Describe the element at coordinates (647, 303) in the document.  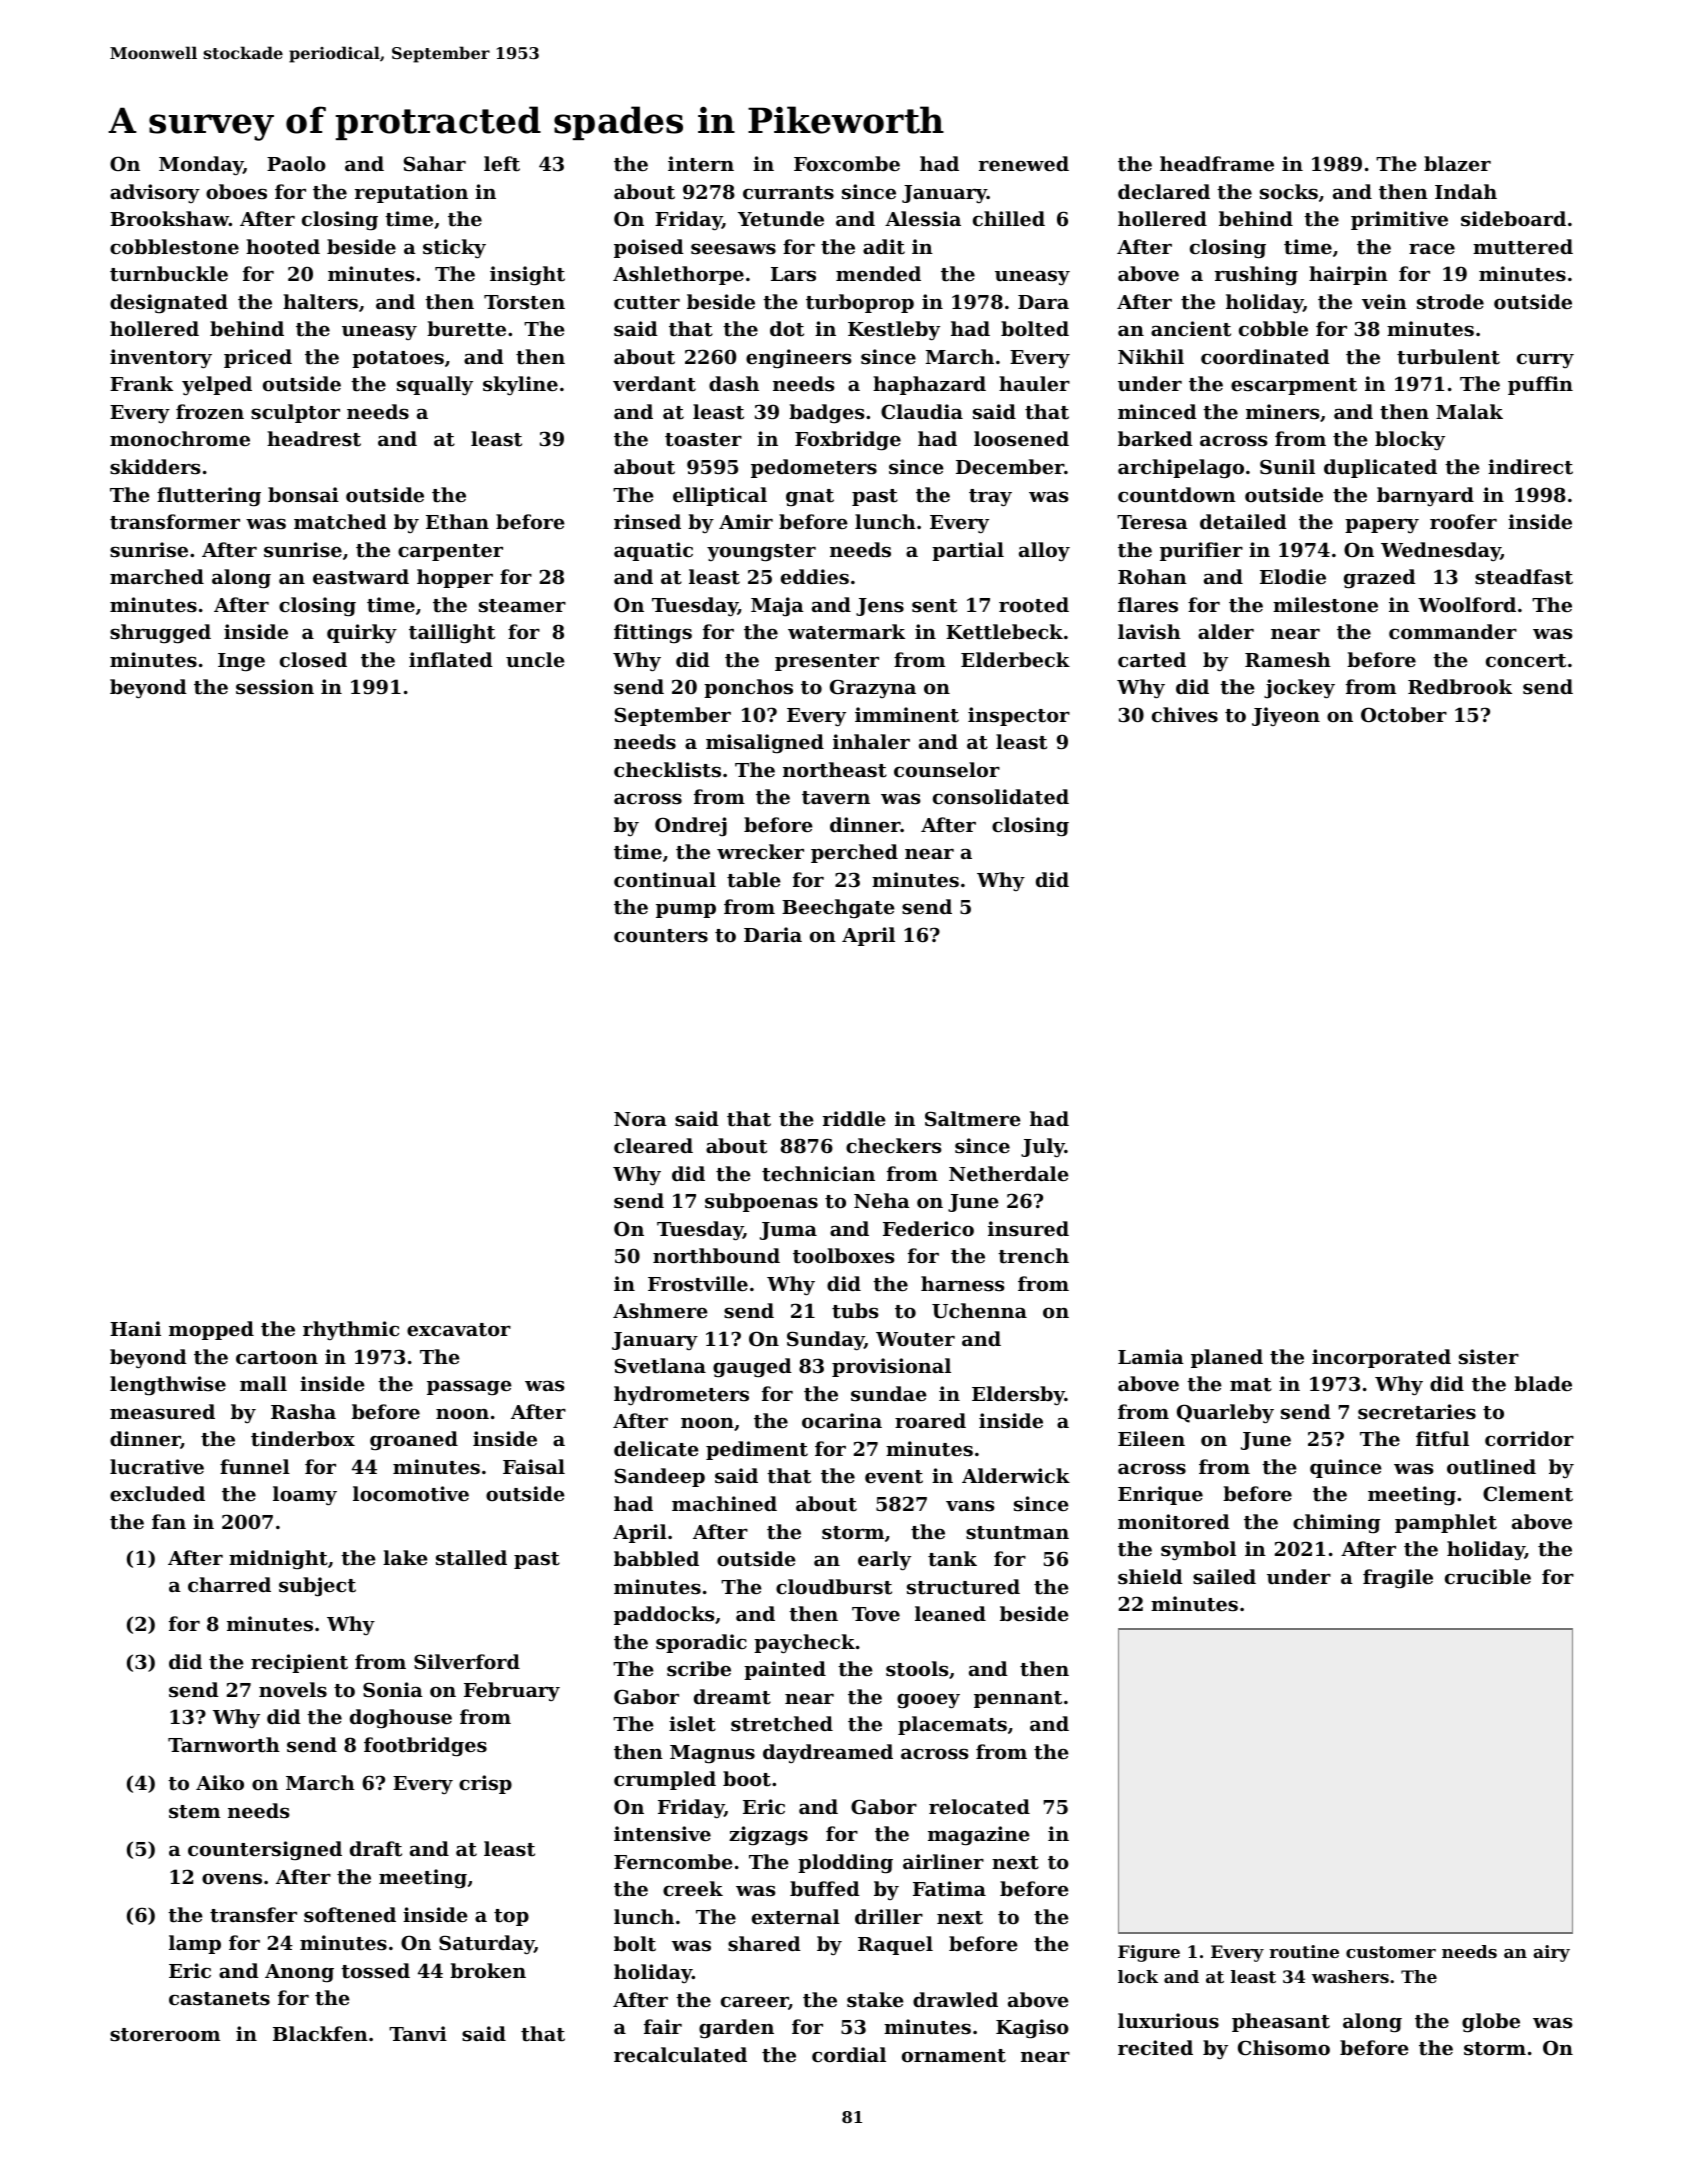
I see `cutter` at that location.
